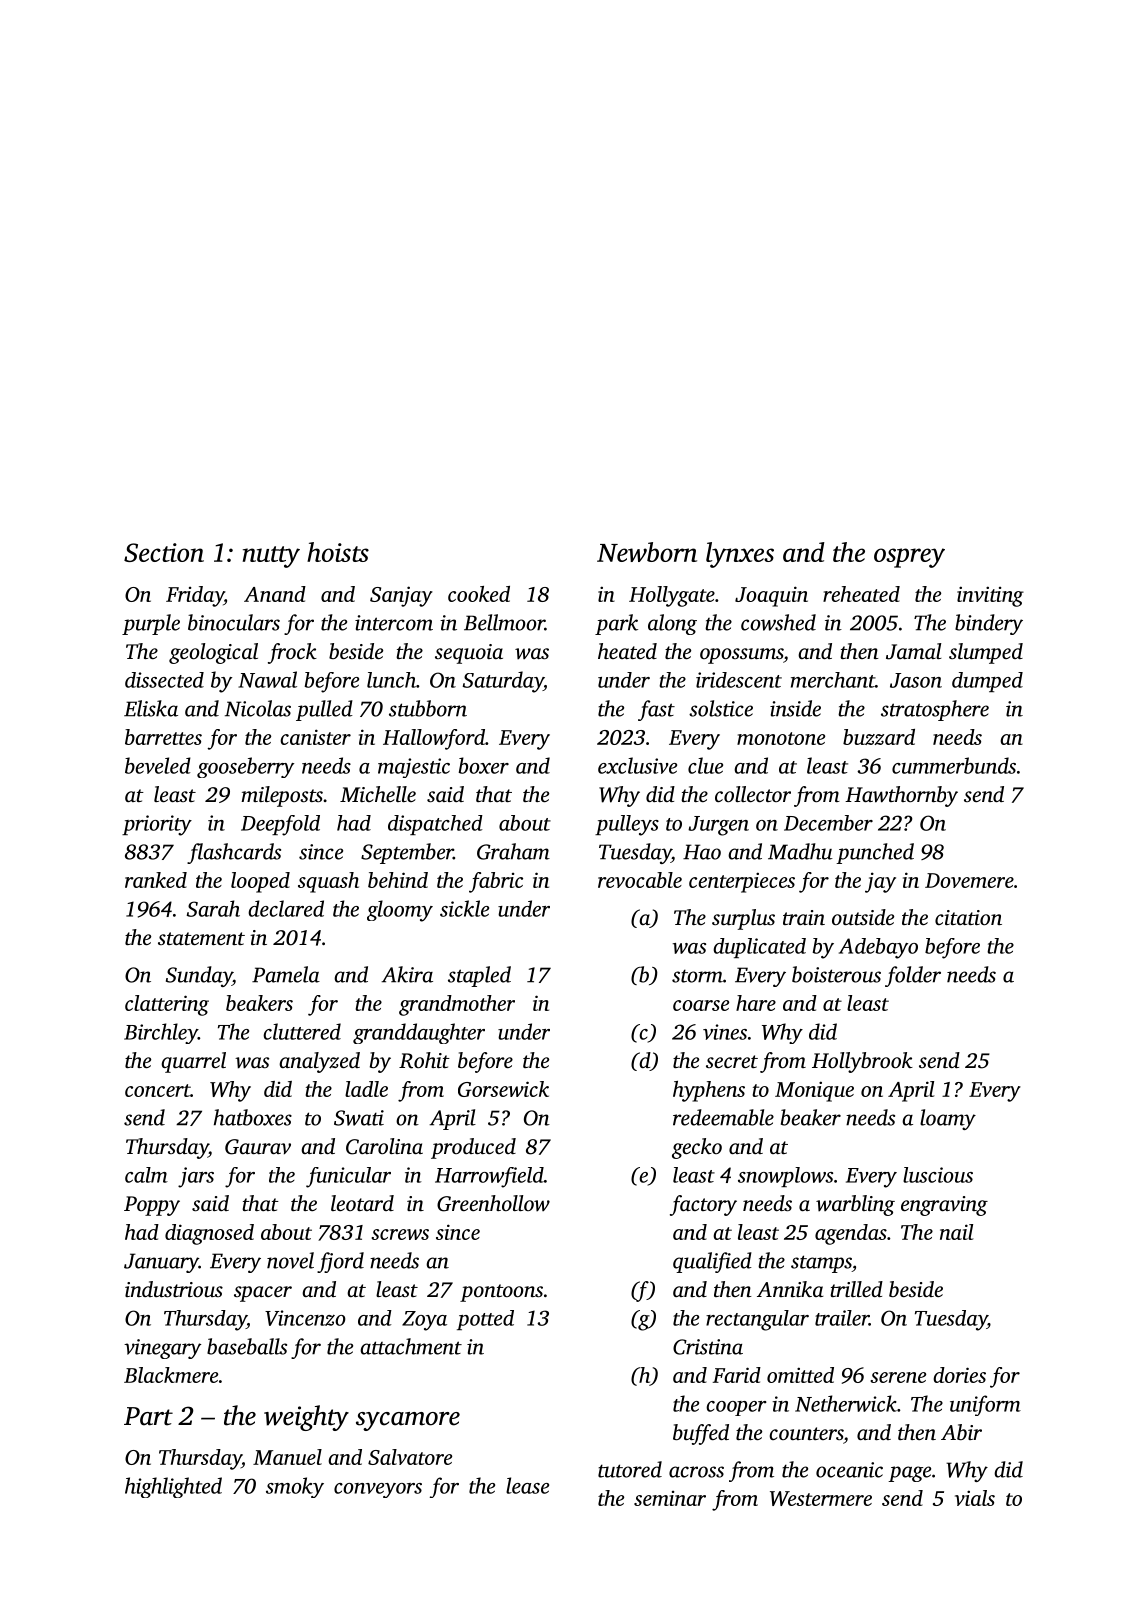 The image size is (1147, 1622). Describe the element at coordinates (408, 1421) in the screenshot. I see `sycamore` at that location.
